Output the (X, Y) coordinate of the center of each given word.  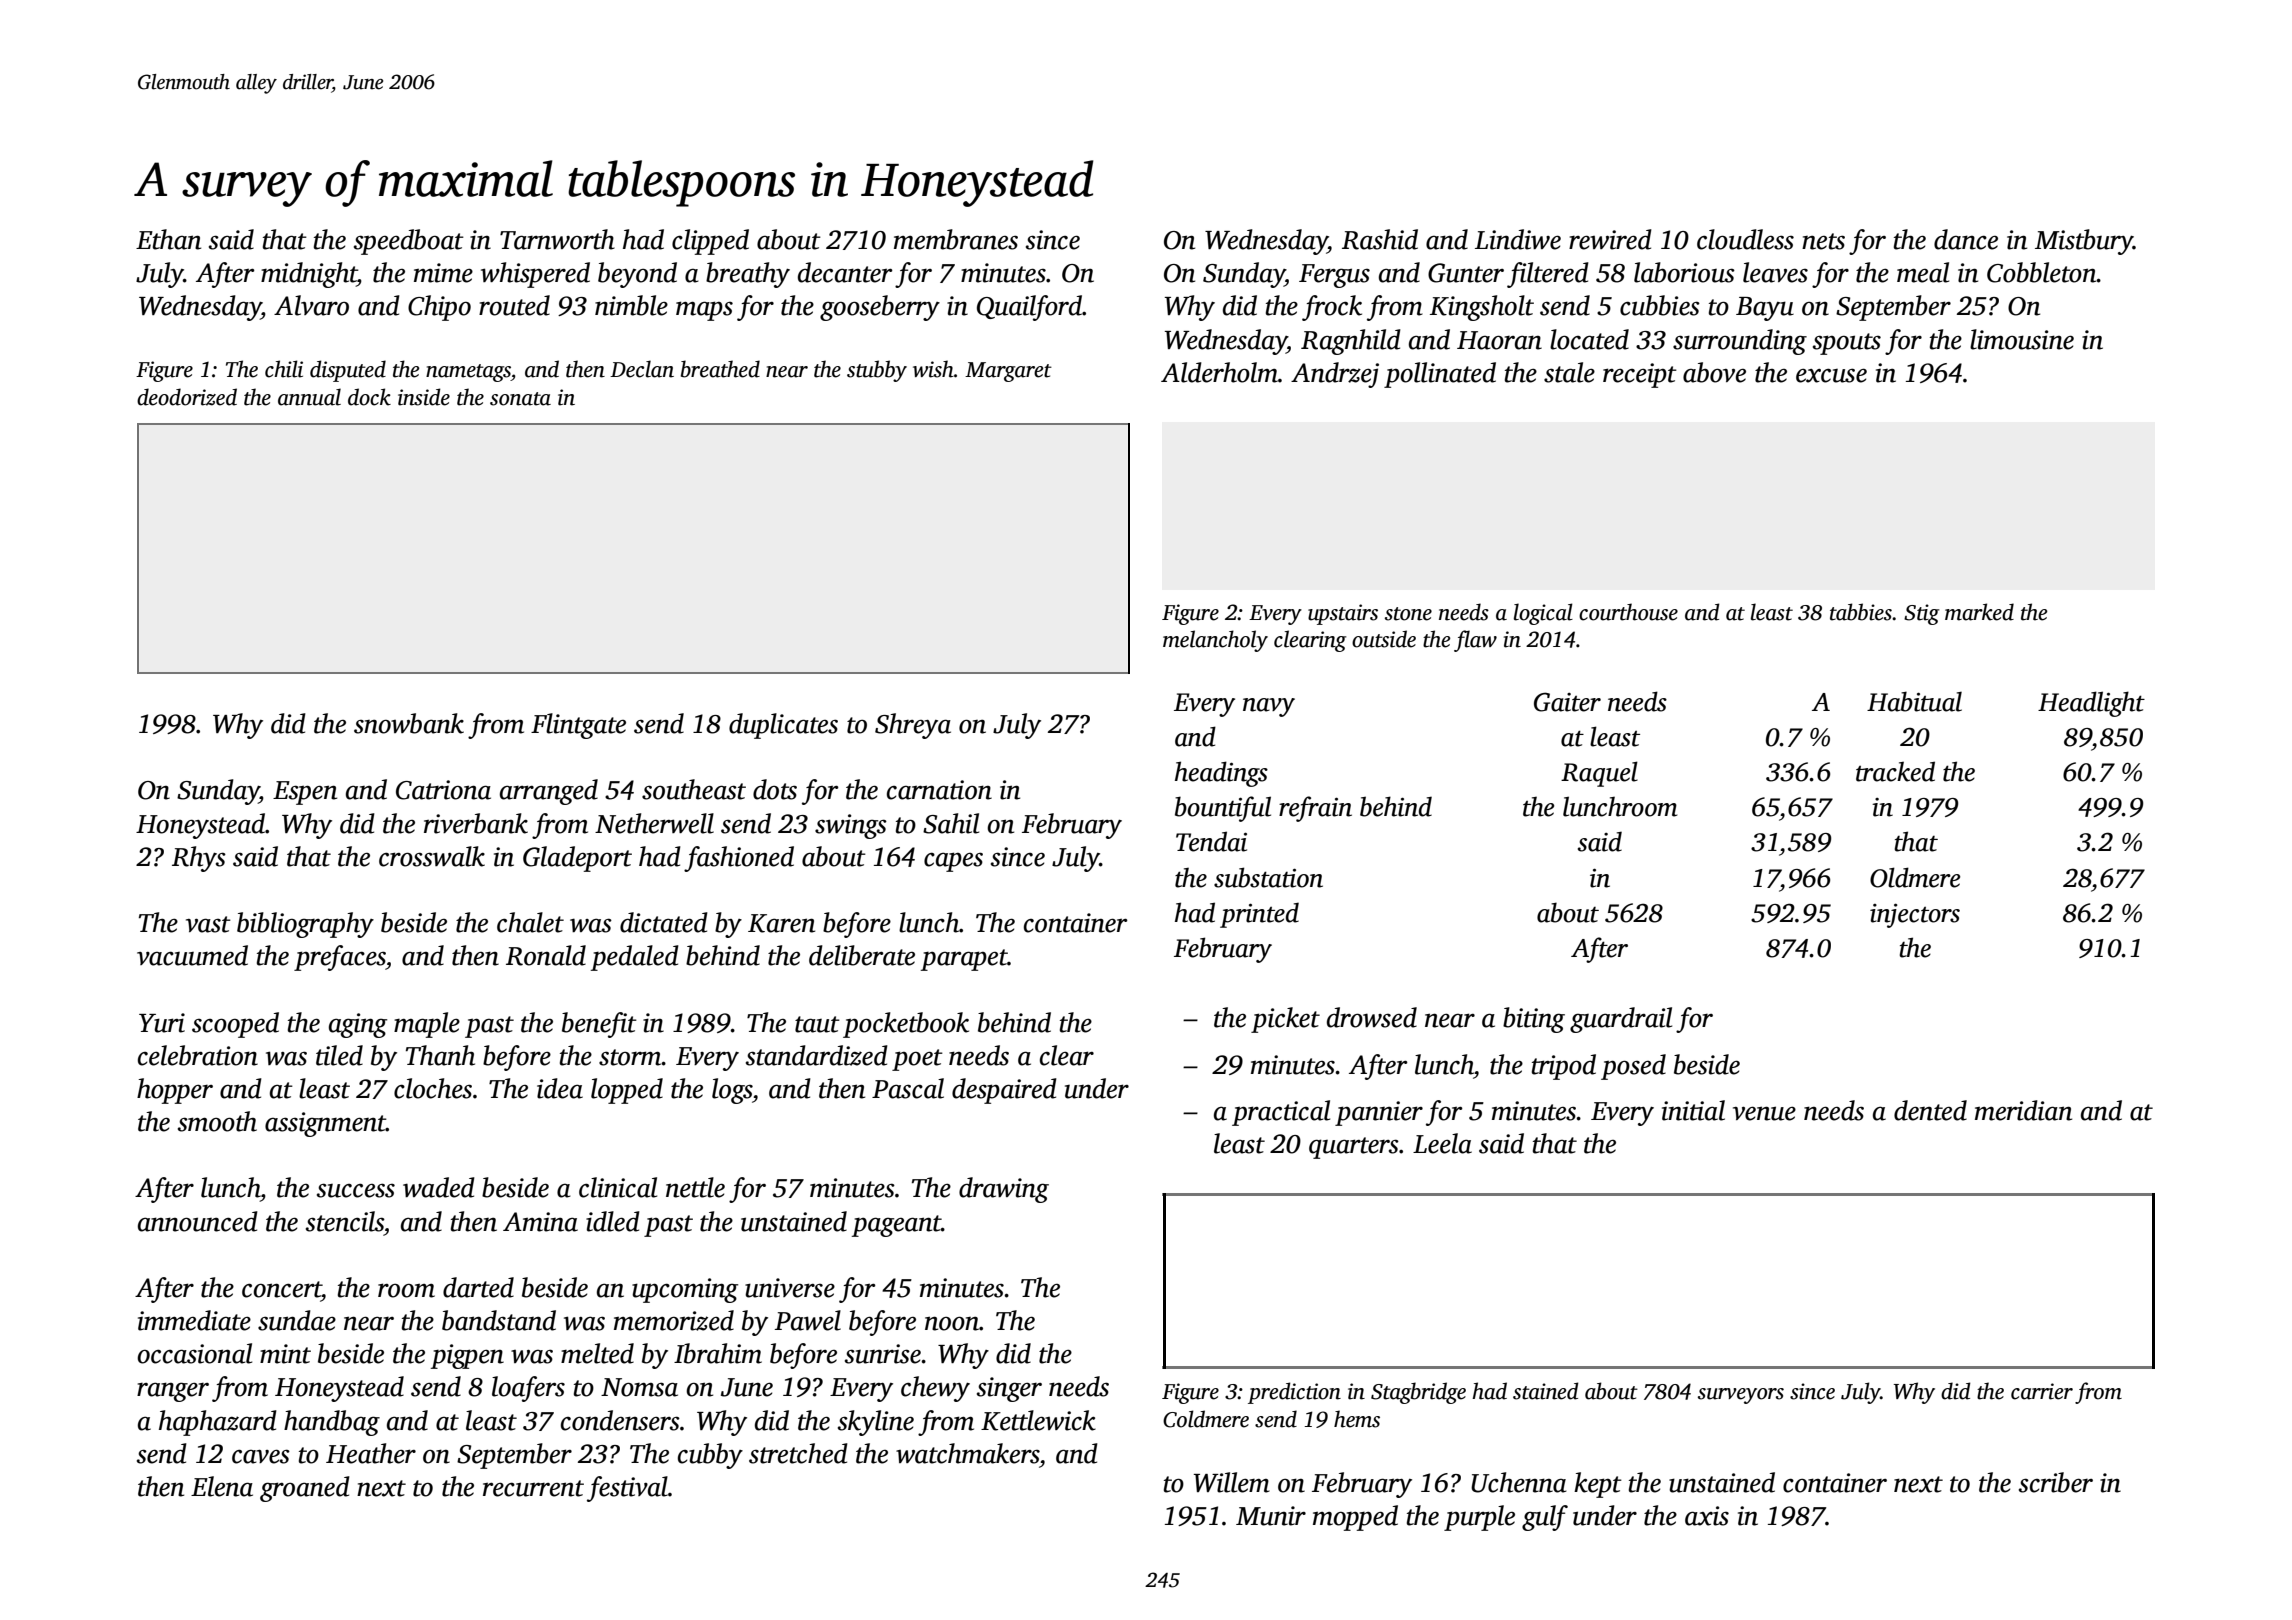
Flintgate (578, 726)
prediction (1294, 1393)
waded (439, 1187)
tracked (1895, 771)
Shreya (913, 726)
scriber (2056, 1482)
